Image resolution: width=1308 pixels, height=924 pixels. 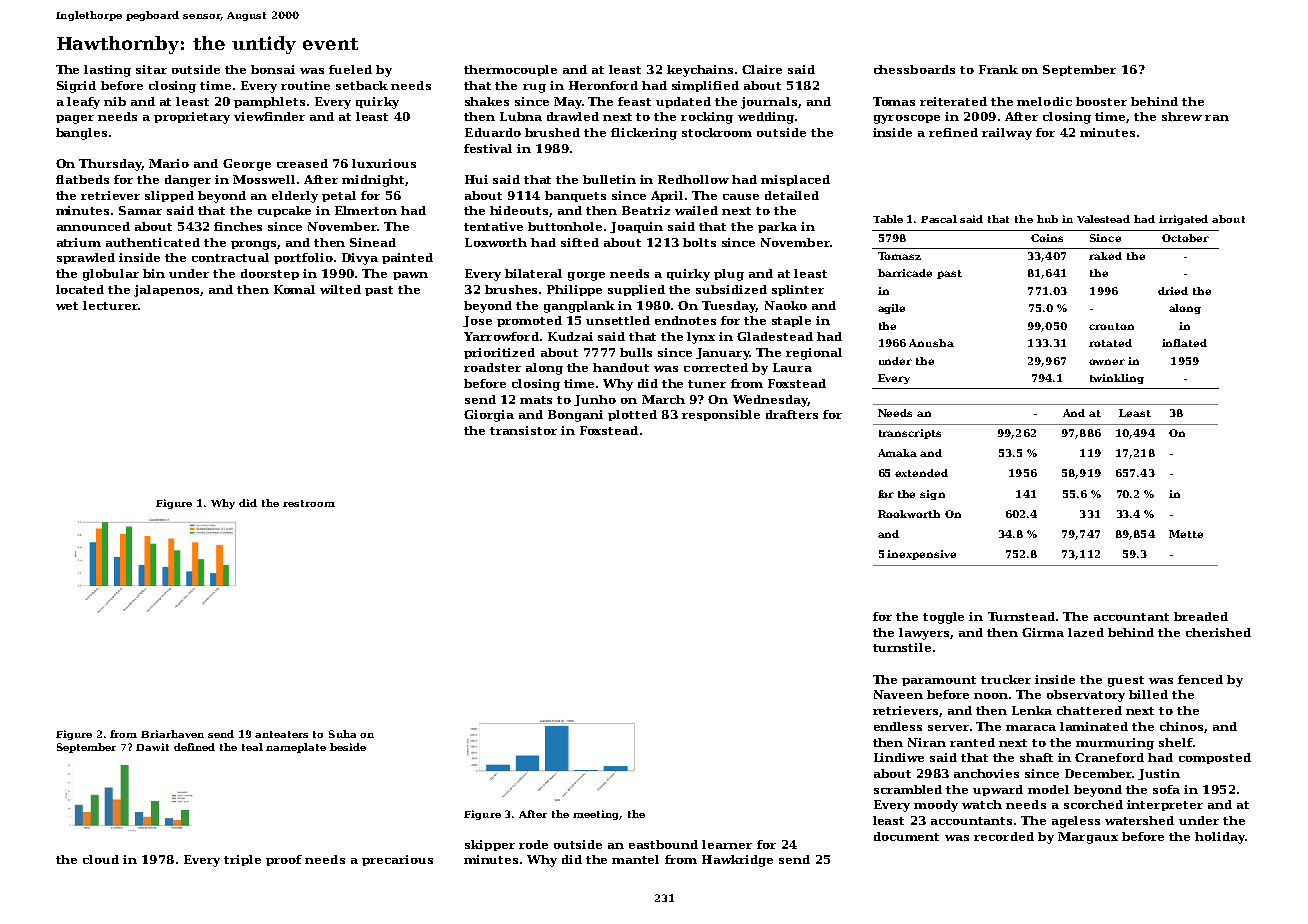 I want to click on globular, so click(x=111, y=275).
